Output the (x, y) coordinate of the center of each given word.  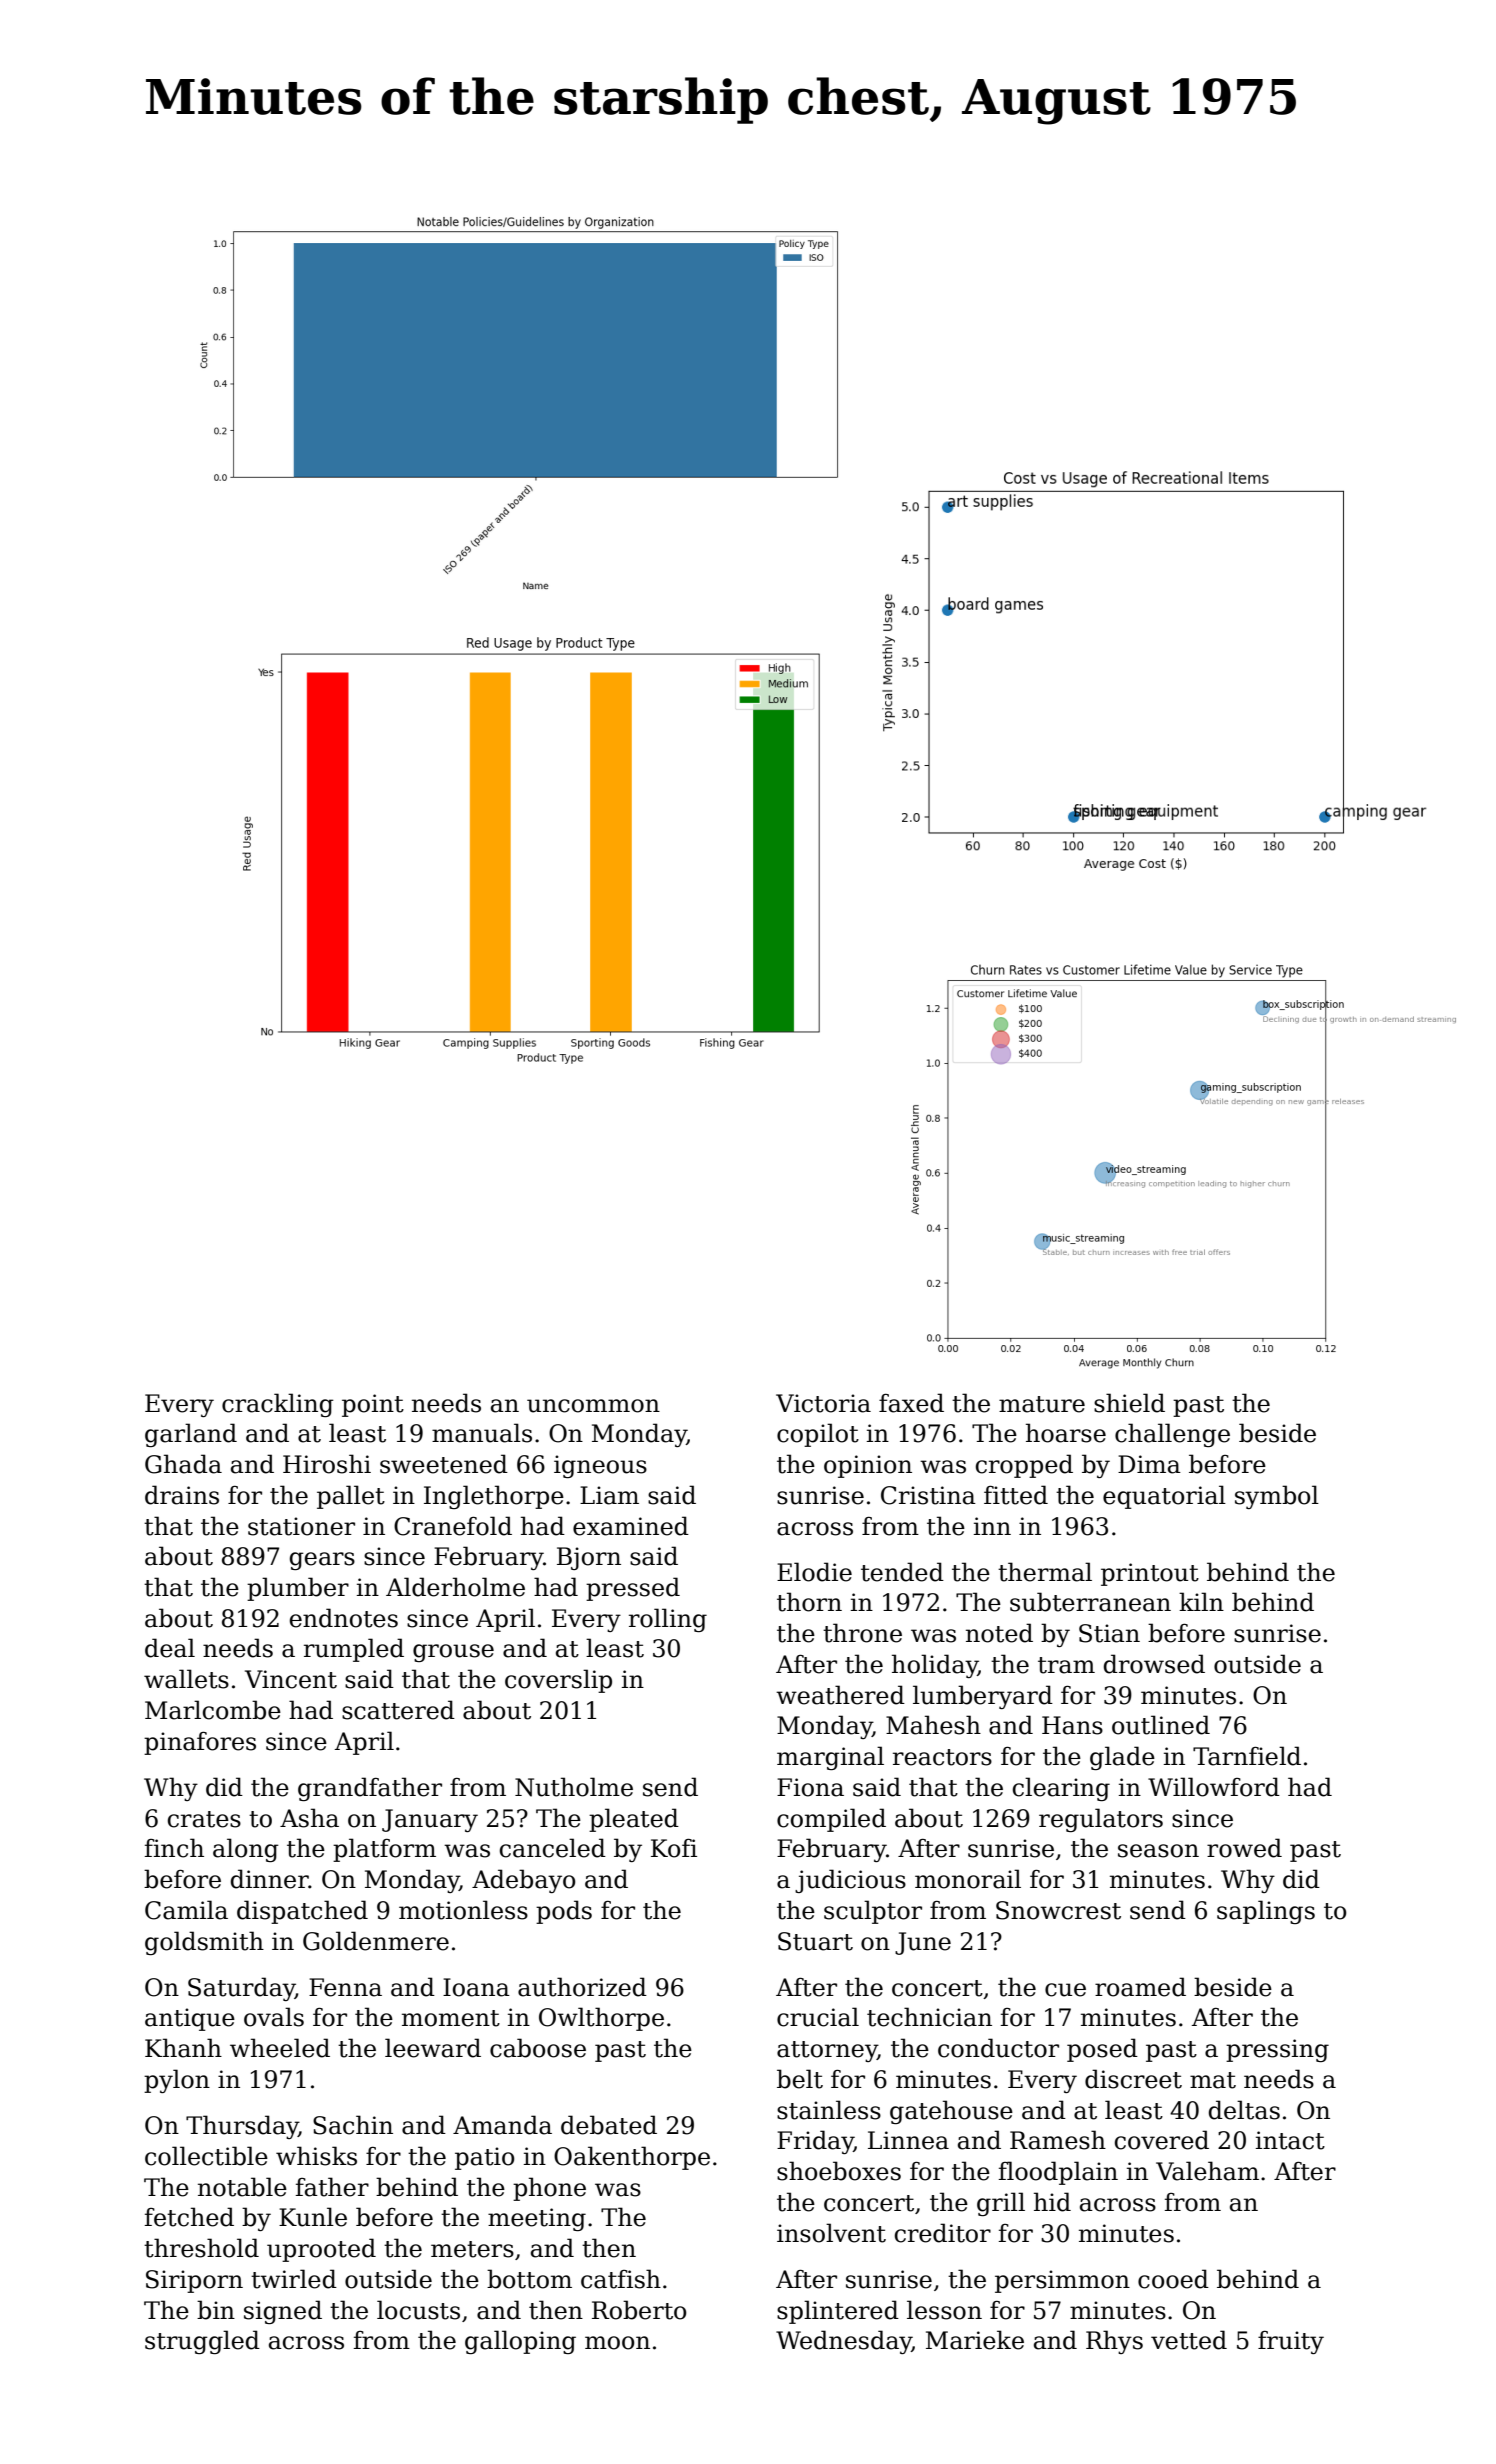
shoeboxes (839, 2171)
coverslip (558, 1681)
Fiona (810, 1787)
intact (1290, 2140)
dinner (270, 1879)
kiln (1201, 1601)
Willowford (1214, 1787)
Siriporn (194, 2281)
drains (182, 1495)
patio (484, 2158)
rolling (668, 1620)
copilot (818, 1435)
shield (1129, 1403)
